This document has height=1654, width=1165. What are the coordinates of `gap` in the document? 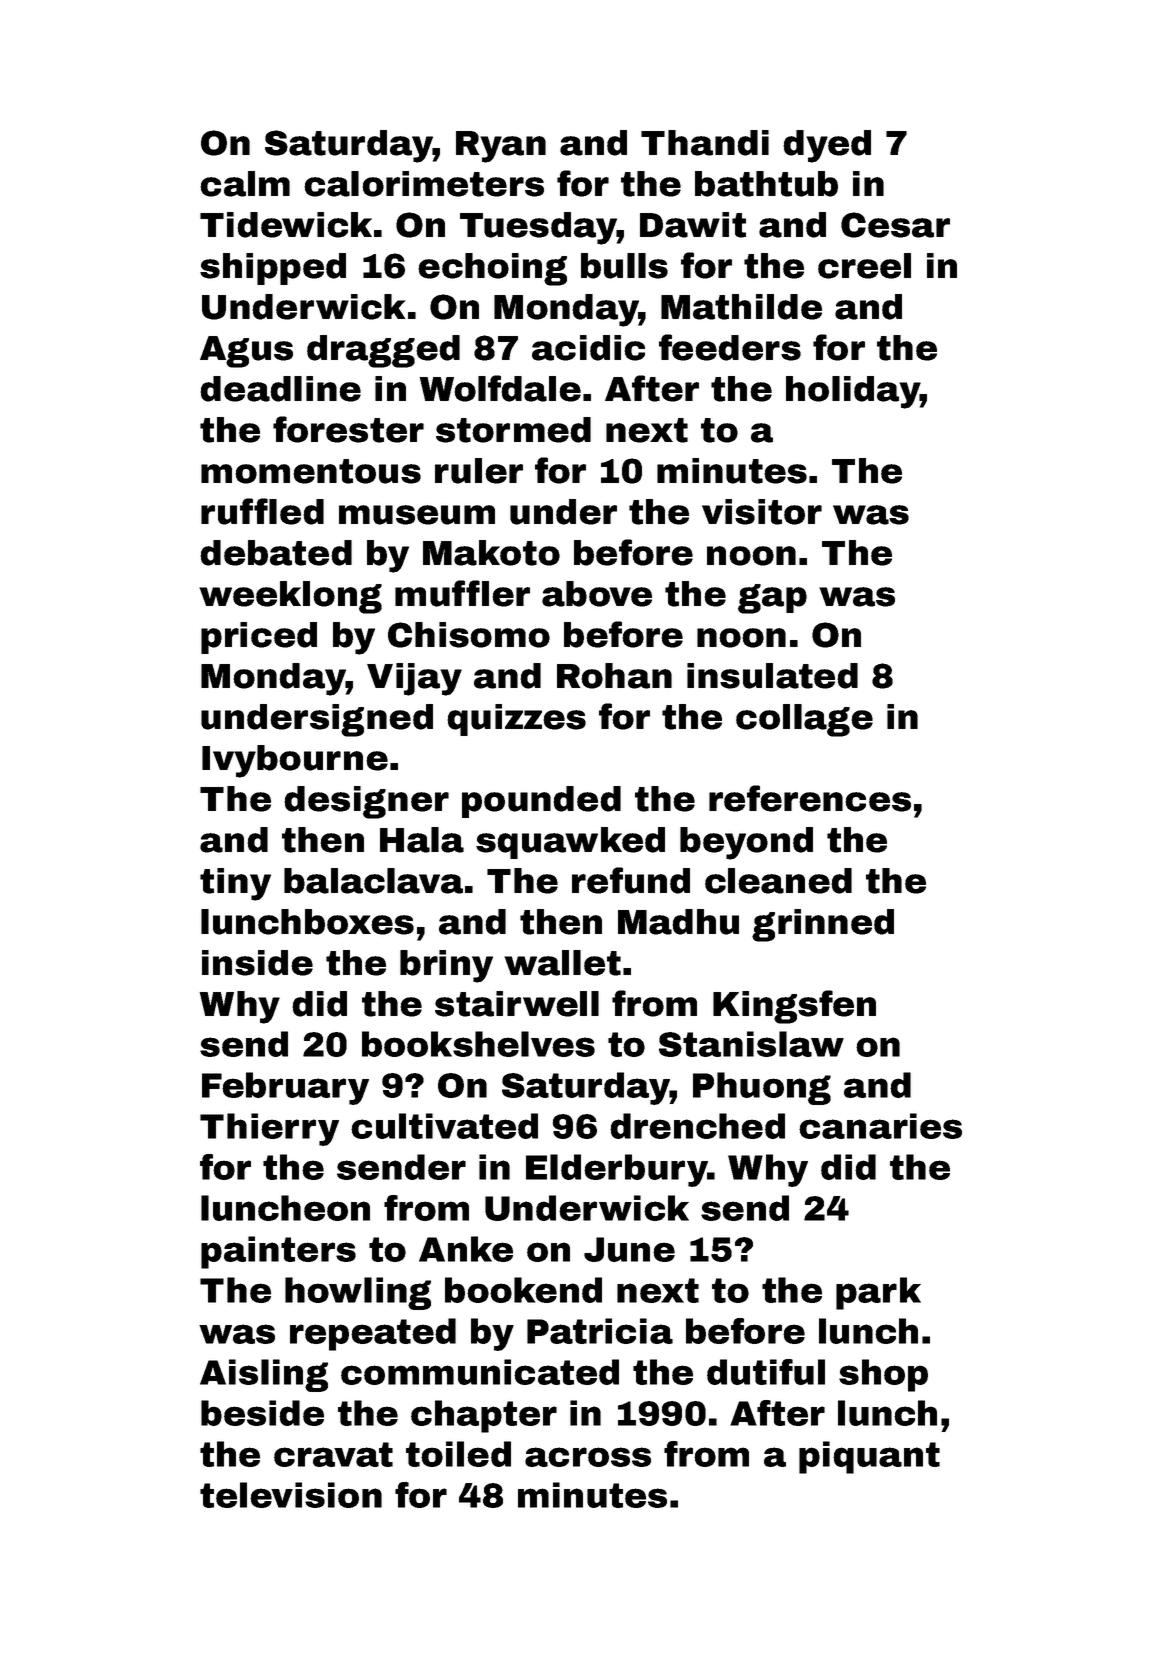 It's located at (772, 599).
